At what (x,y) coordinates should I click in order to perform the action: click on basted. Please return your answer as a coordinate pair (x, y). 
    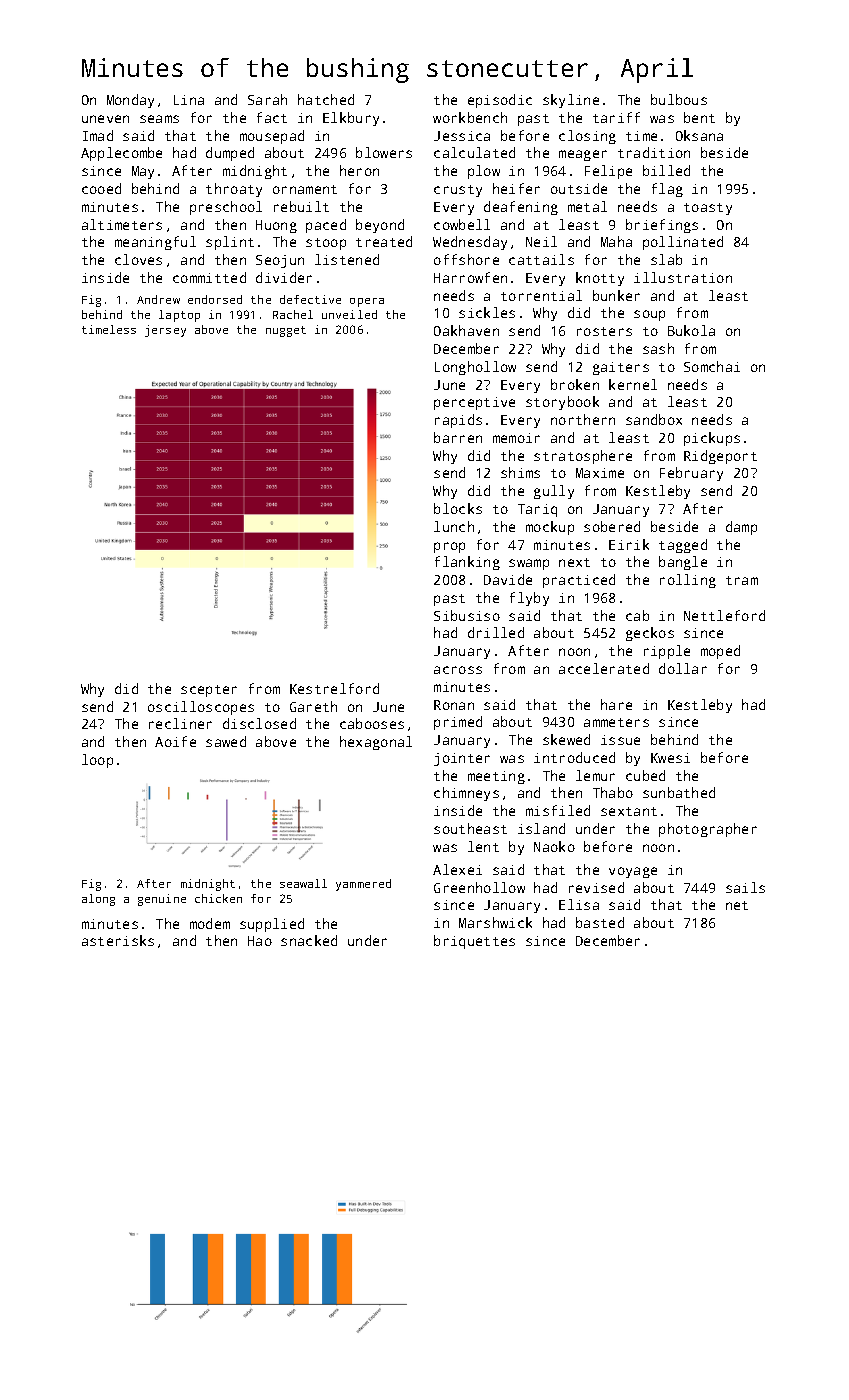
    Looking at the image, I should click on (600, 922).
